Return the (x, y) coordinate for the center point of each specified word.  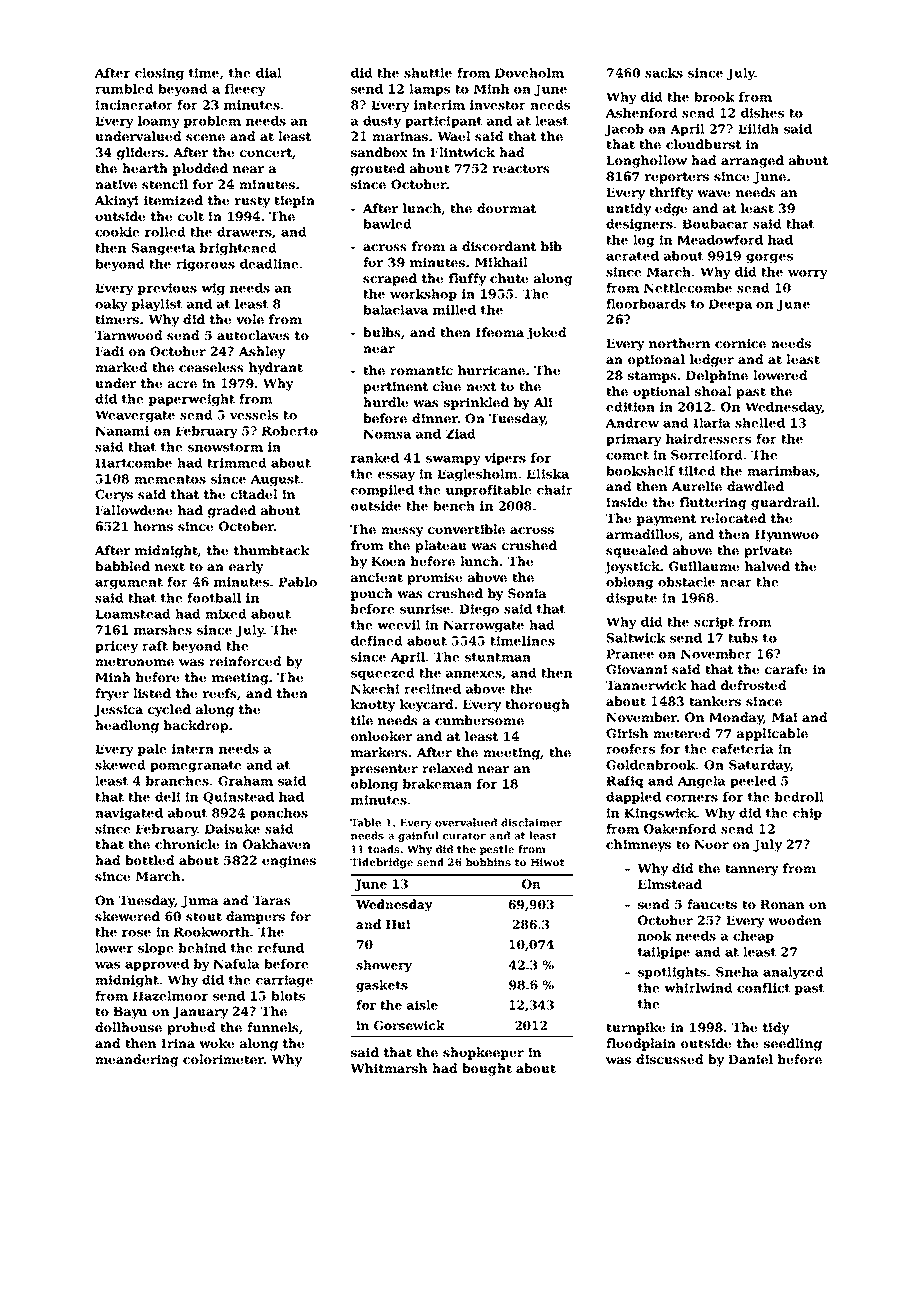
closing (159, 74)
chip (807, 814)
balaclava (395, 310)
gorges (769, 258)
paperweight (192, 400)
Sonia (527, 593)
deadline (269, 264)
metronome (134, 661)
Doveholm (529, 73)
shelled (760, 423)
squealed (637, 551)
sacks (664, 73)
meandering (137, 1060)
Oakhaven (277, 844)
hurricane (491, 370)
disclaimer (531, 822)
